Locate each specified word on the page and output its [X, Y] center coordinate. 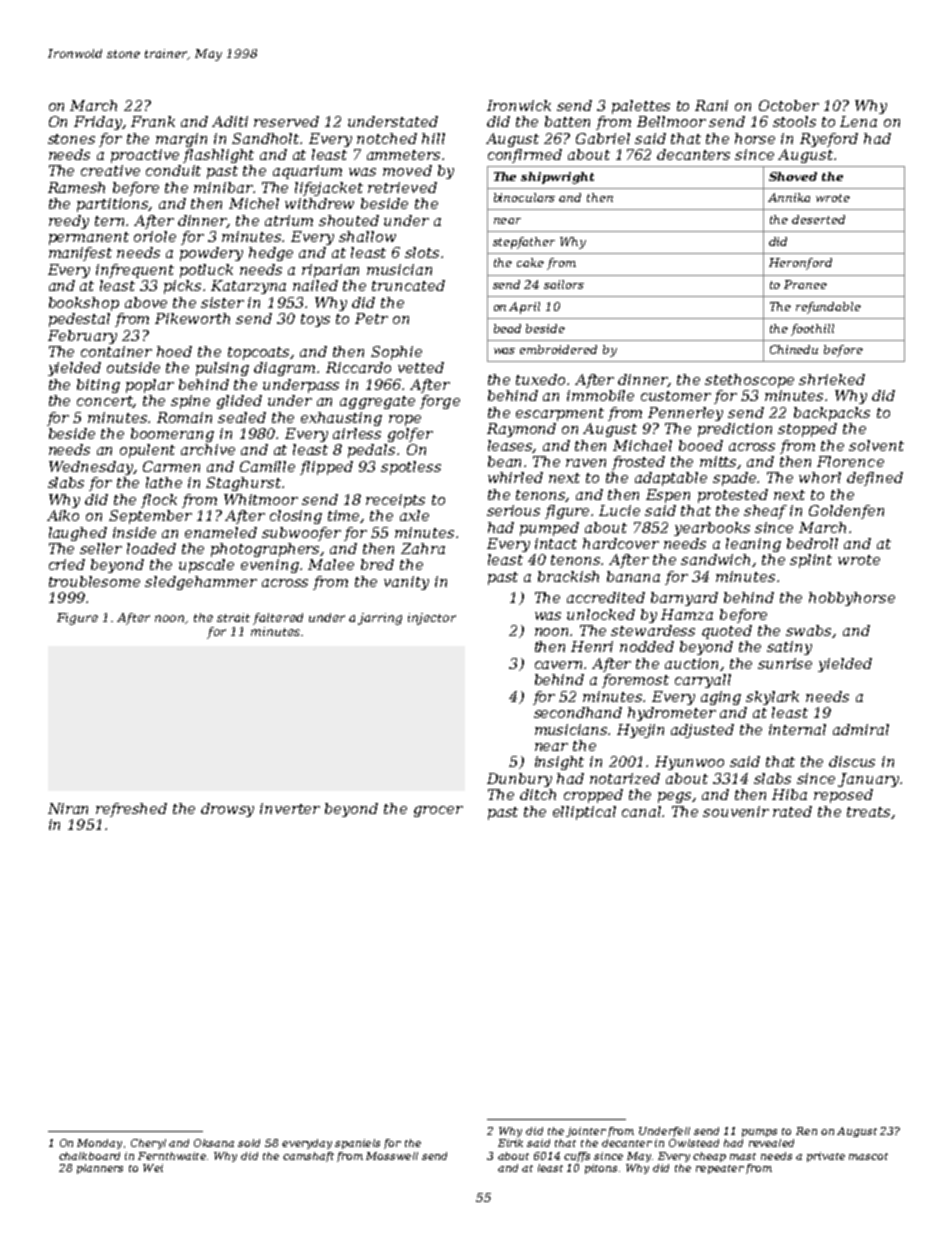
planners [100, 1169]
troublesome [94, 581]
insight [559, 763]
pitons [601, 1169]
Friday [98, 123]
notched [387, 138]
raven [586, 463]
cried [67, 564]
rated [792, 811]
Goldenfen [846, 512]
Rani [711, 105]
